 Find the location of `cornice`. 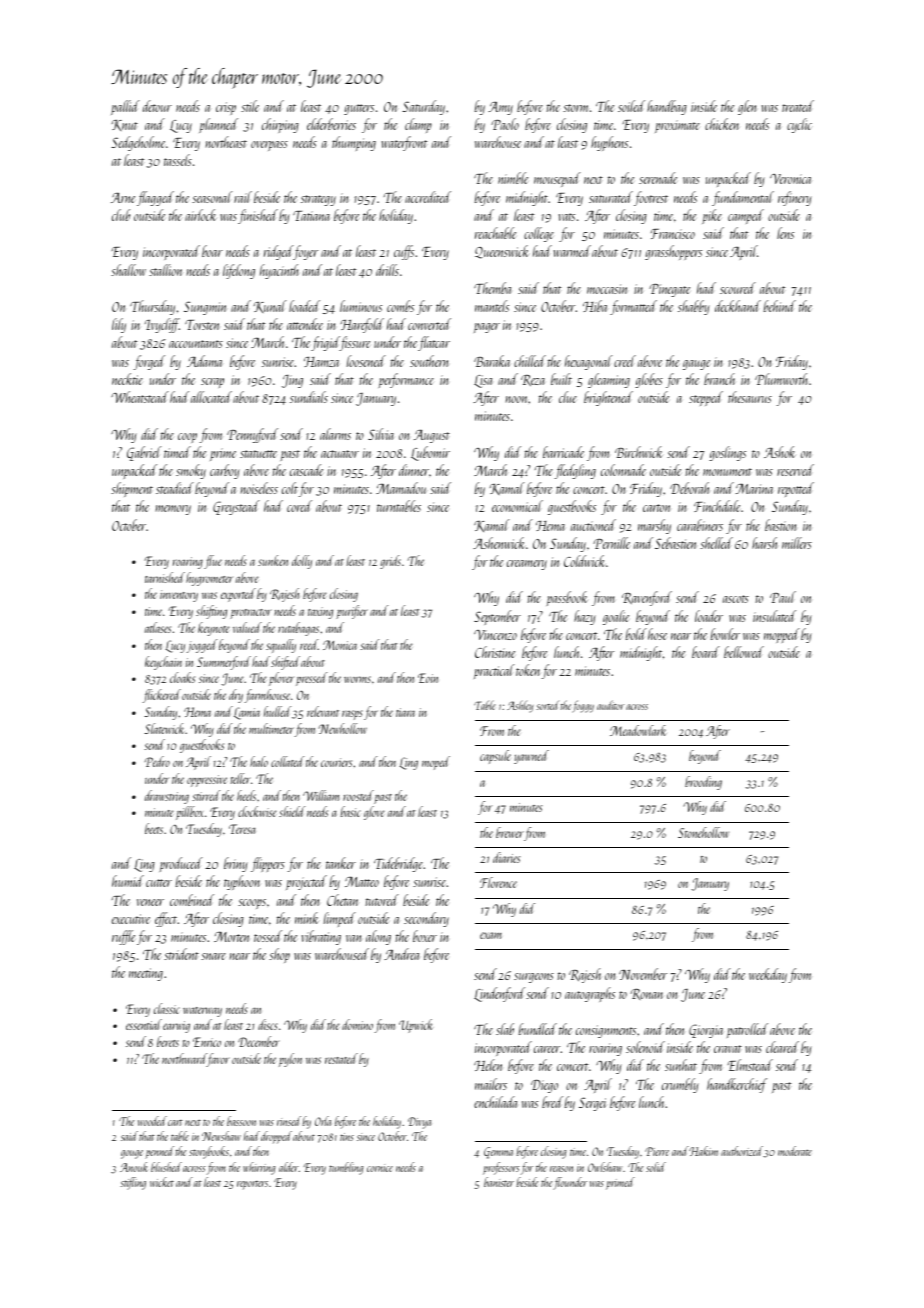

cornice is located at coordinates (380, 1168).
